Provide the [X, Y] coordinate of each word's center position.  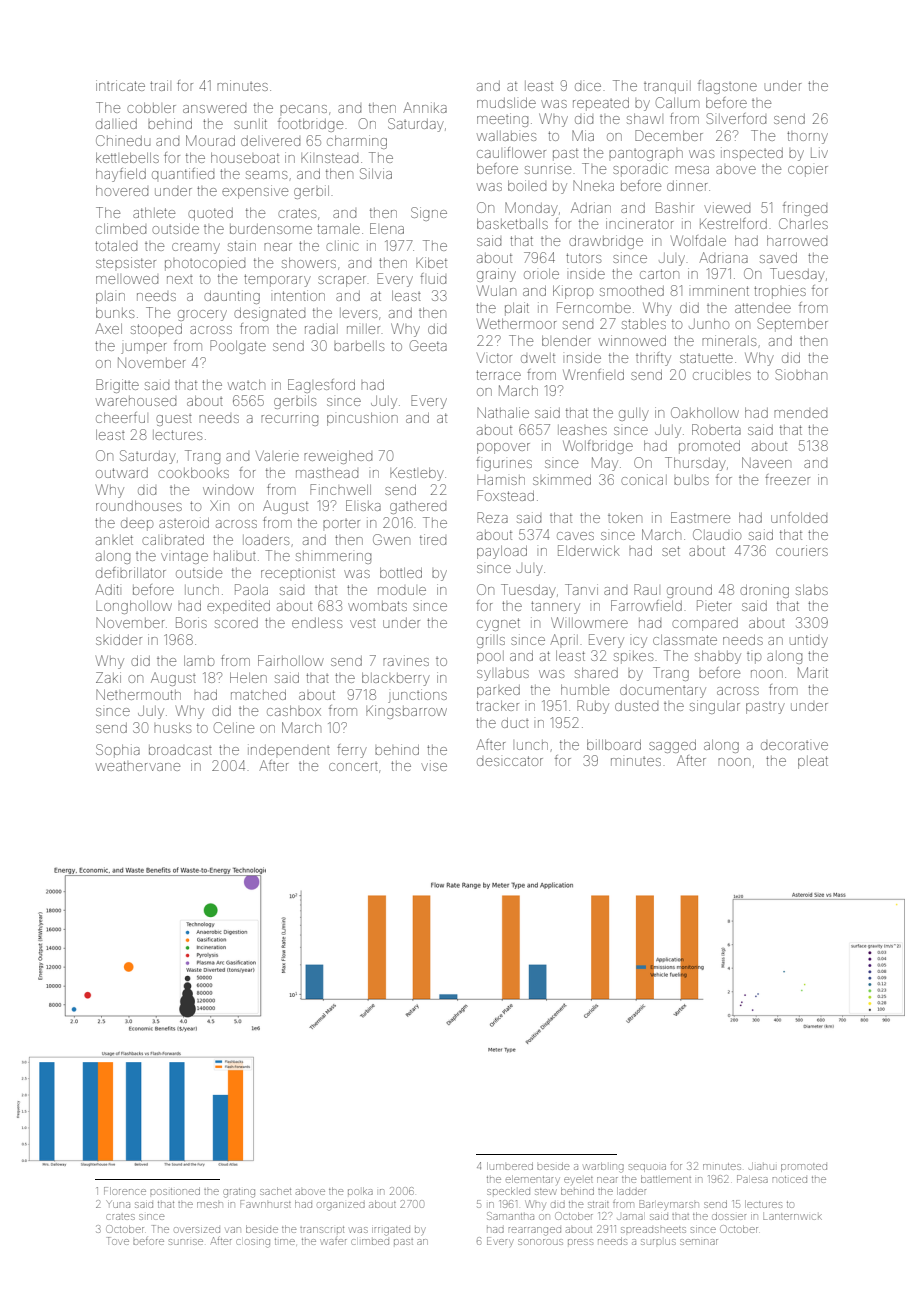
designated [269, 314]
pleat [813, 762]
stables [644, 324]
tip [754, 658]
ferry [352, 751]
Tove [118, 1241]
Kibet [431, 262]
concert [353, 766]
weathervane [138, 766]
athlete [154, 213]
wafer [333, 1242]
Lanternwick [792, 1217]
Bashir [675, 207]
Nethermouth [139, 695]
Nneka [594, 186]
